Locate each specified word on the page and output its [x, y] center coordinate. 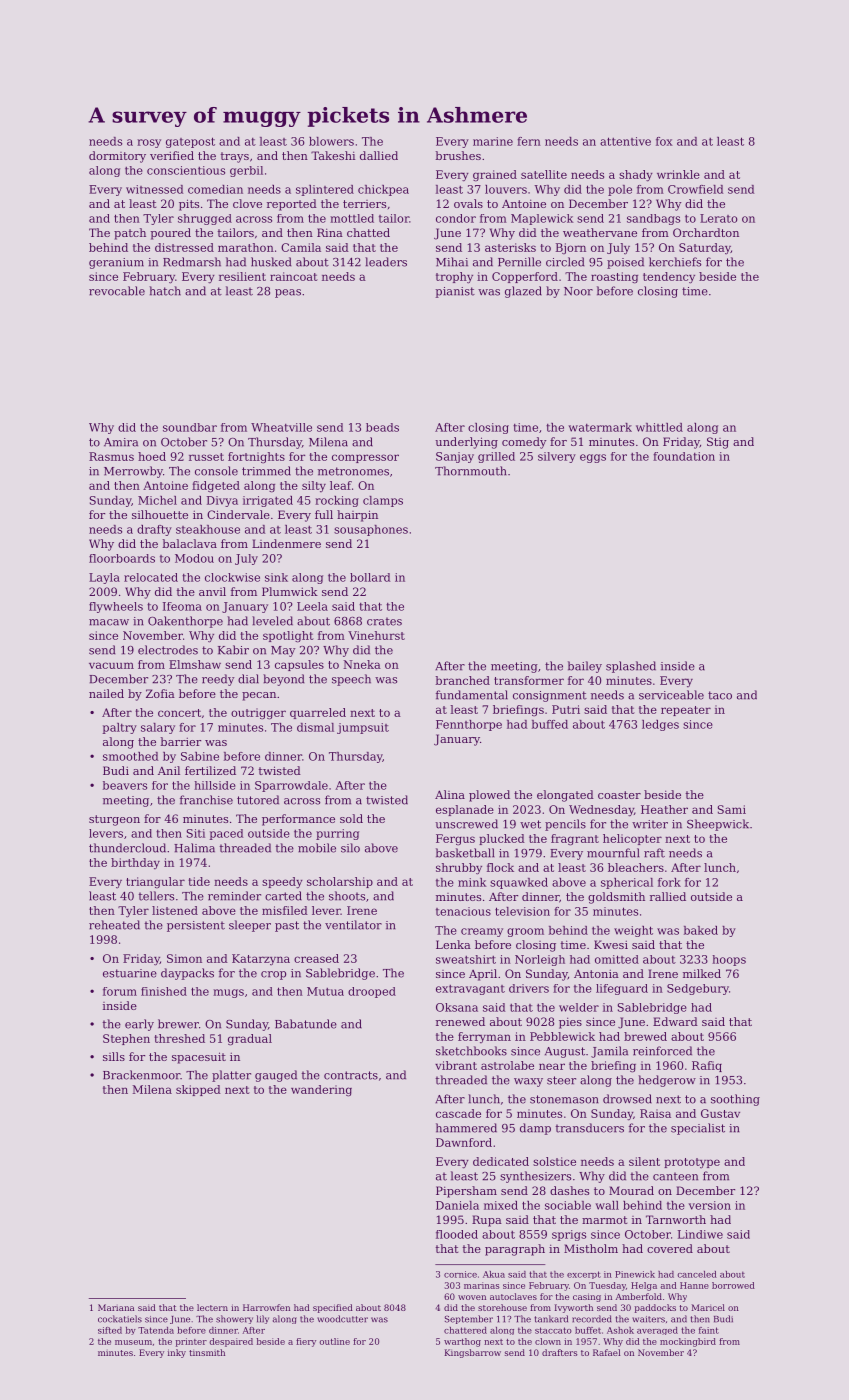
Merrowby [133, 472]
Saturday [705, 249]
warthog [462, 1342]
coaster [619, 795]
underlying [466, 443]
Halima [194, 848]
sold [351, 818]
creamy [482, 932]
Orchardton [706, 232]
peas [288, 293]
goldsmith [616, 898]
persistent [196, 926]
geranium [116, 263]
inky [177, 1353]
